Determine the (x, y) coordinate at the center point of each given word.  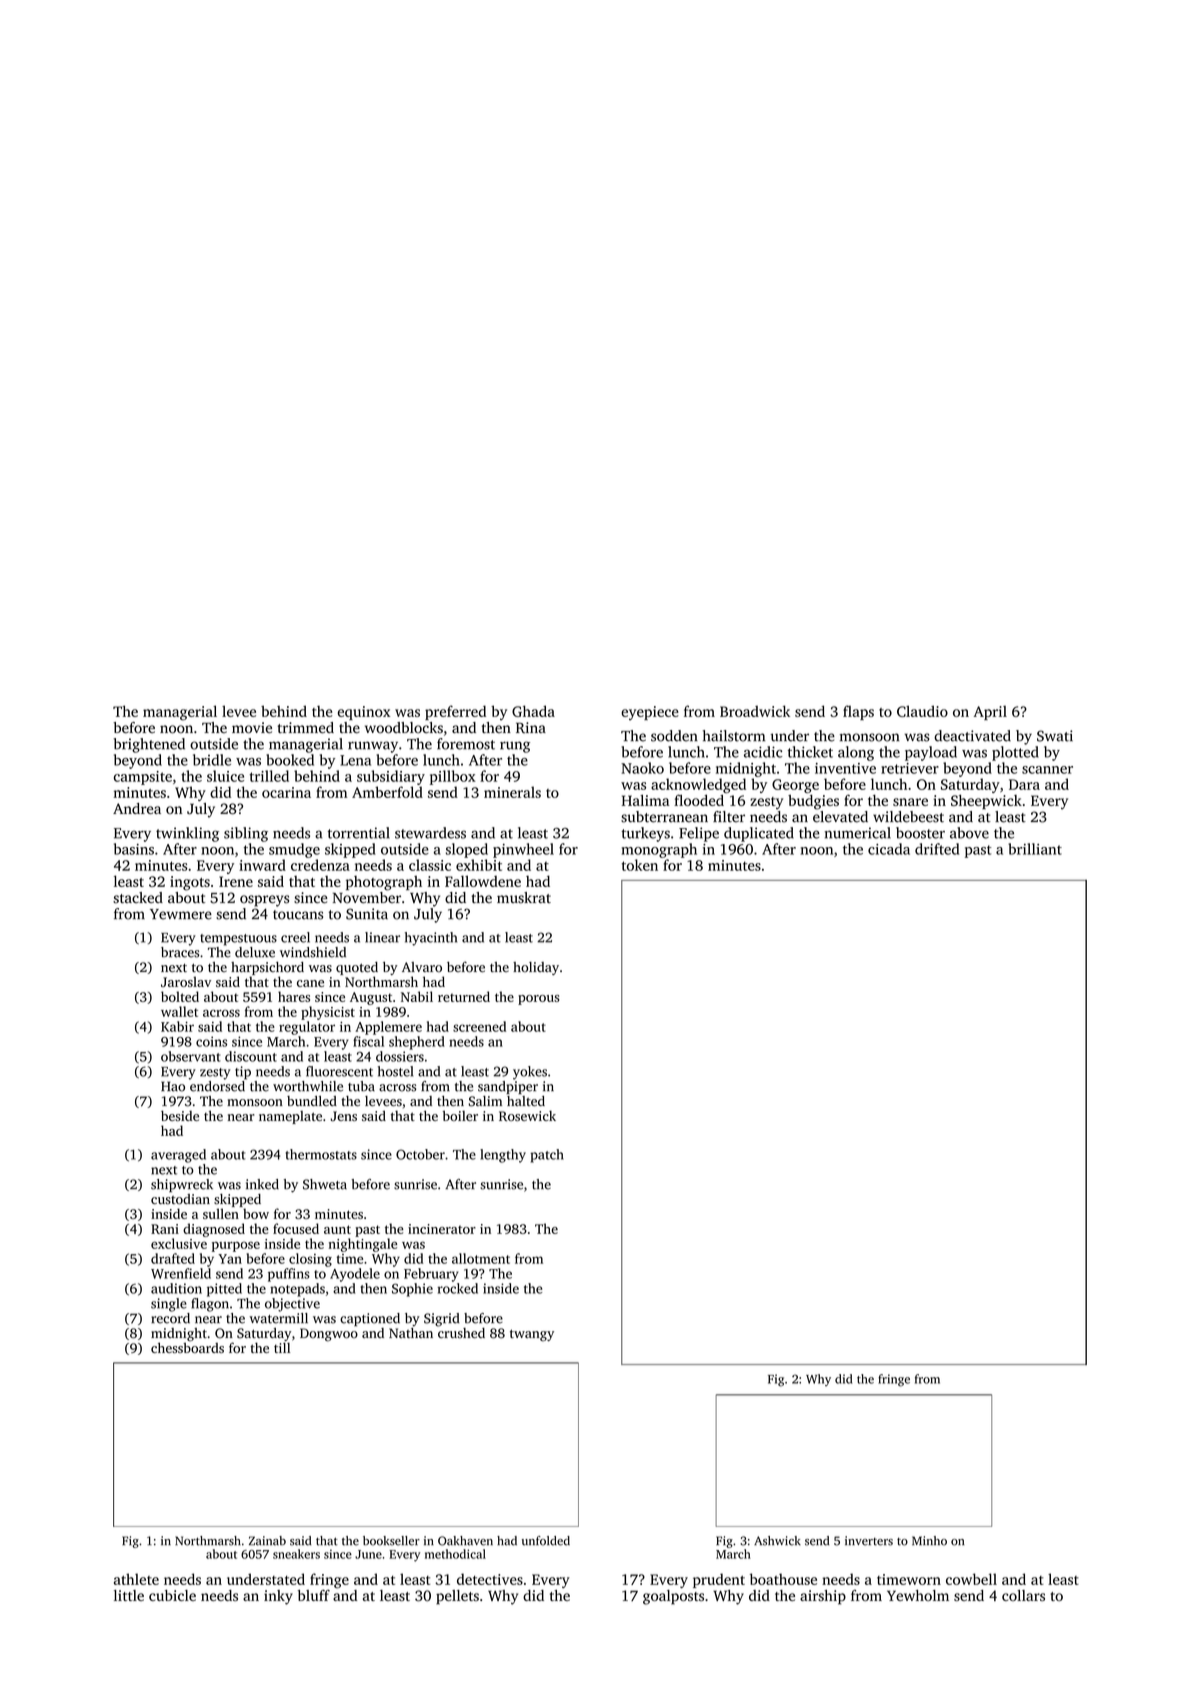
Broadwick (755, 711)
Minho (929, 1541)
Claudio (922, 711)
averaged (178, 1156)
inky (278, 1597)
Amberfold (387, 792)
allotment (481, 1258)
